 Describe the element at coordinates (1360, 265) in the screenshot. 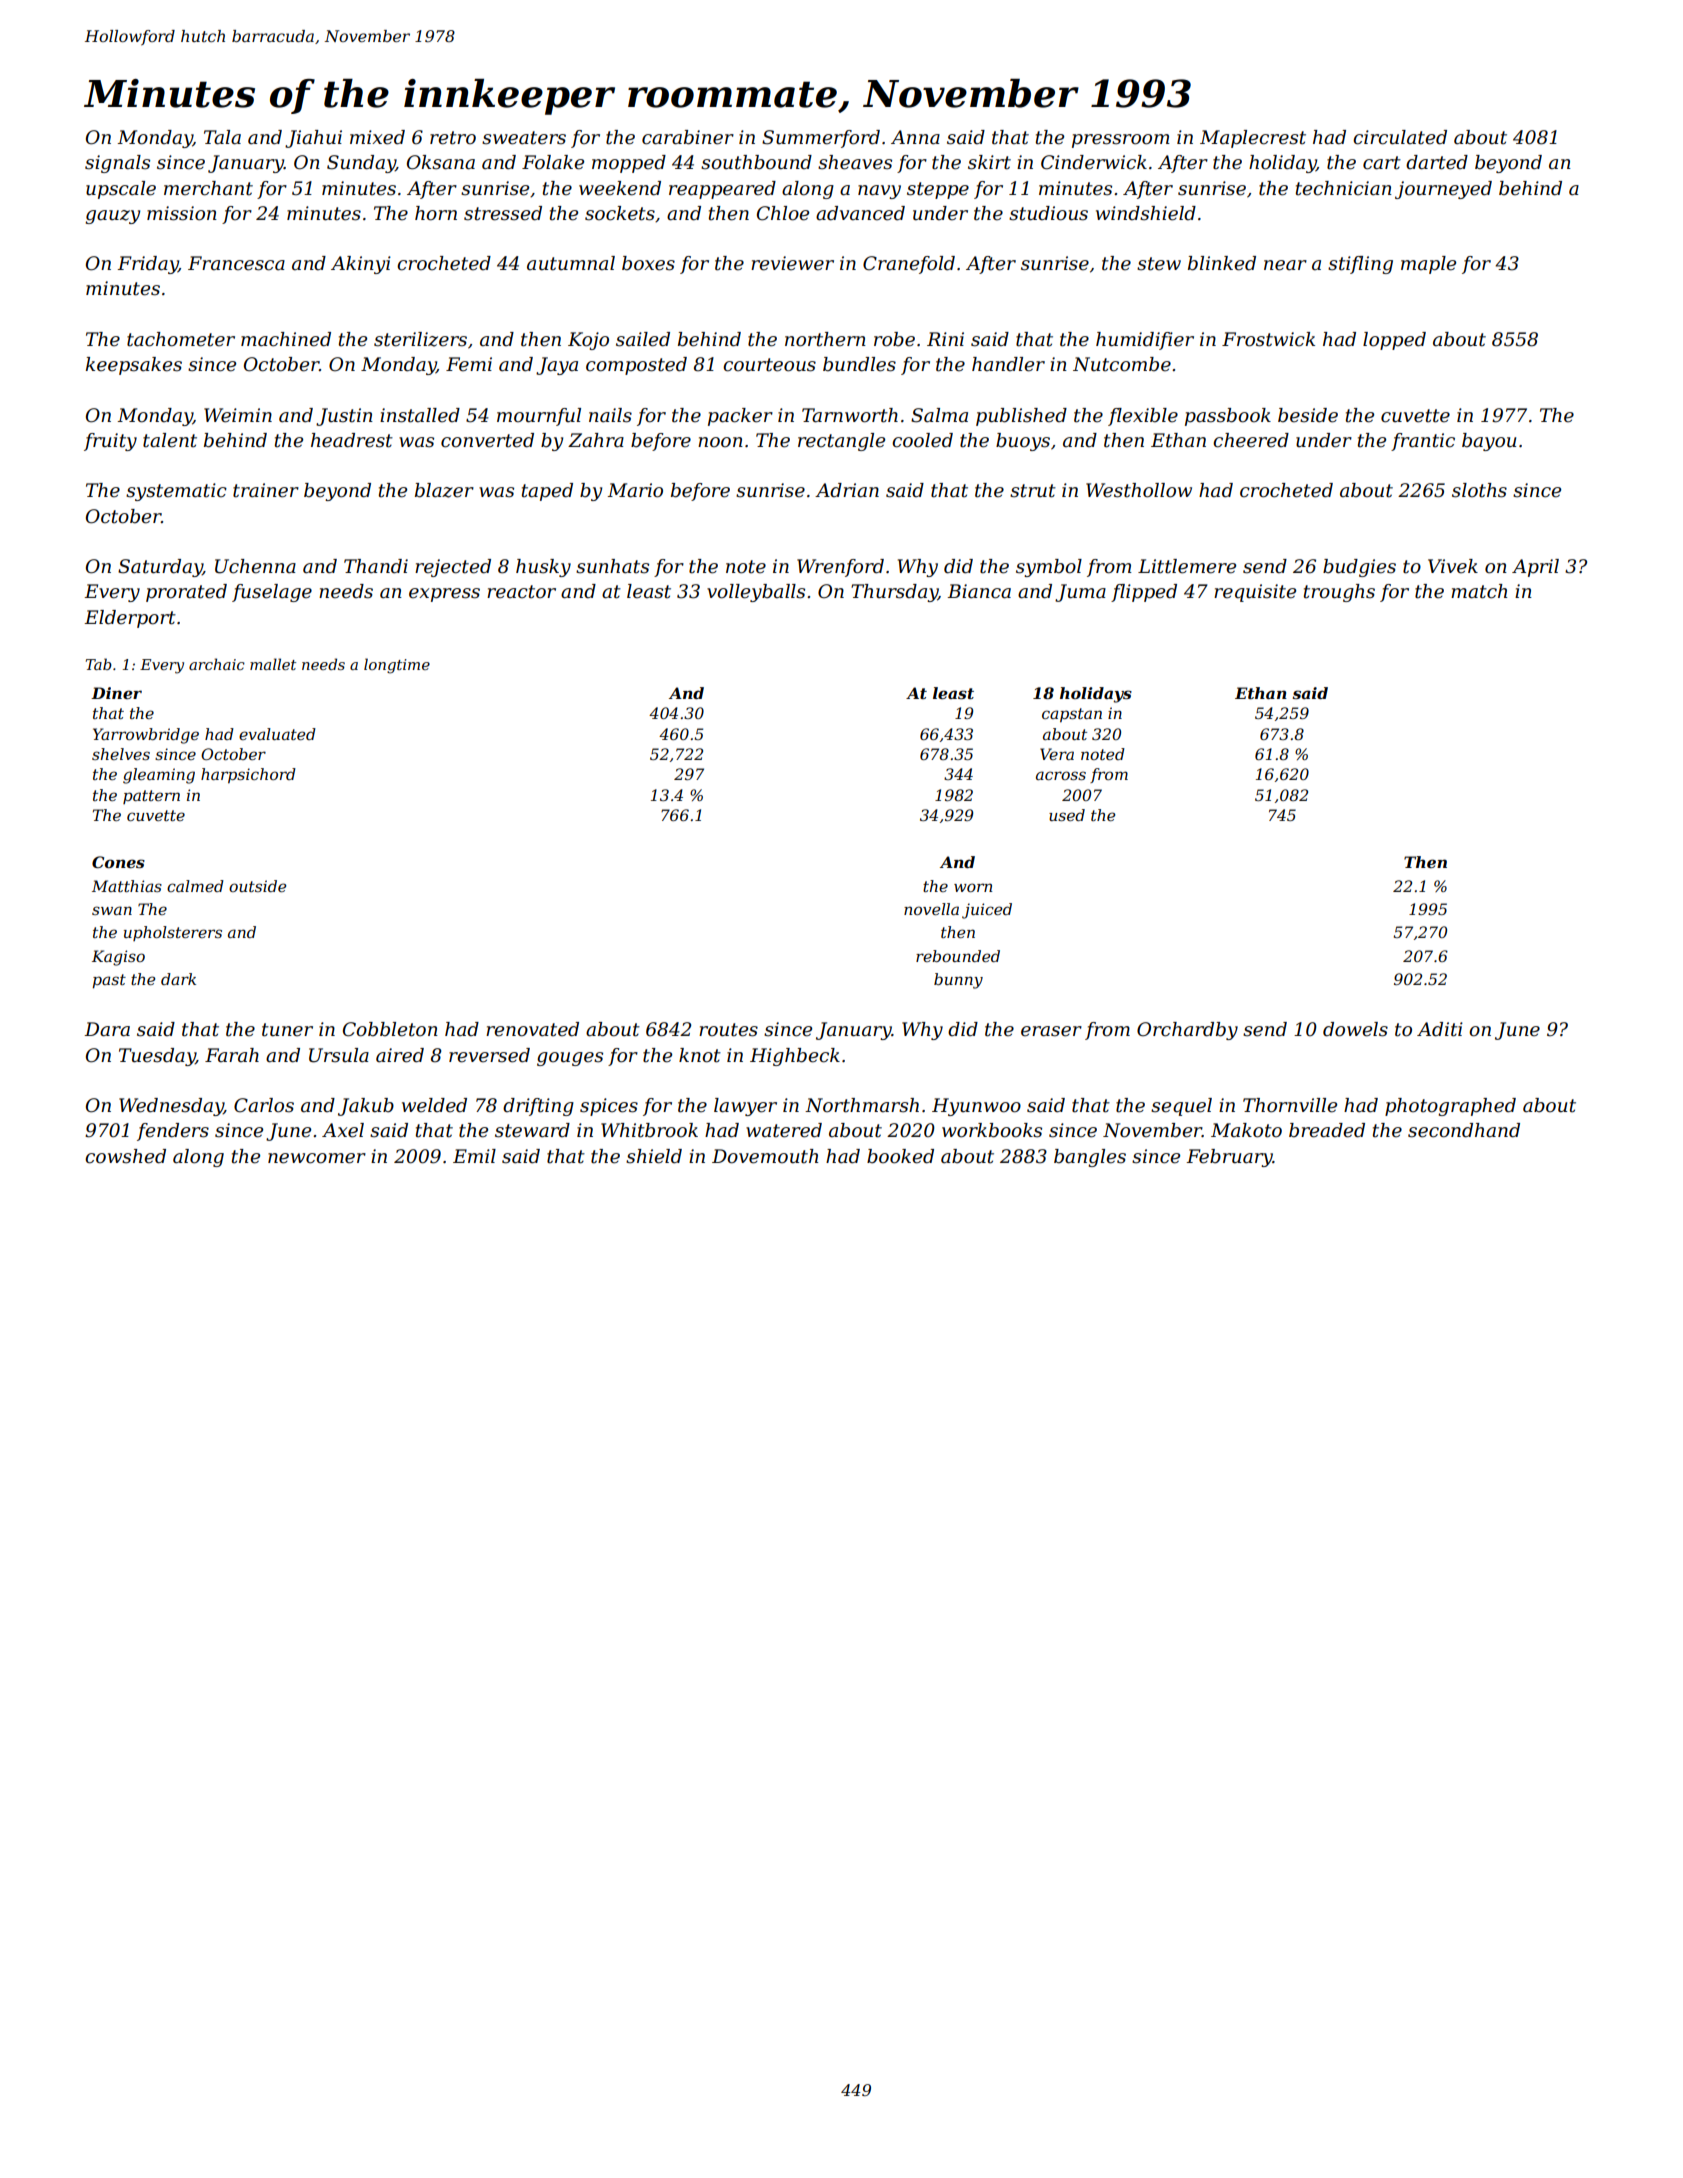

I see `stifling` at that location.
